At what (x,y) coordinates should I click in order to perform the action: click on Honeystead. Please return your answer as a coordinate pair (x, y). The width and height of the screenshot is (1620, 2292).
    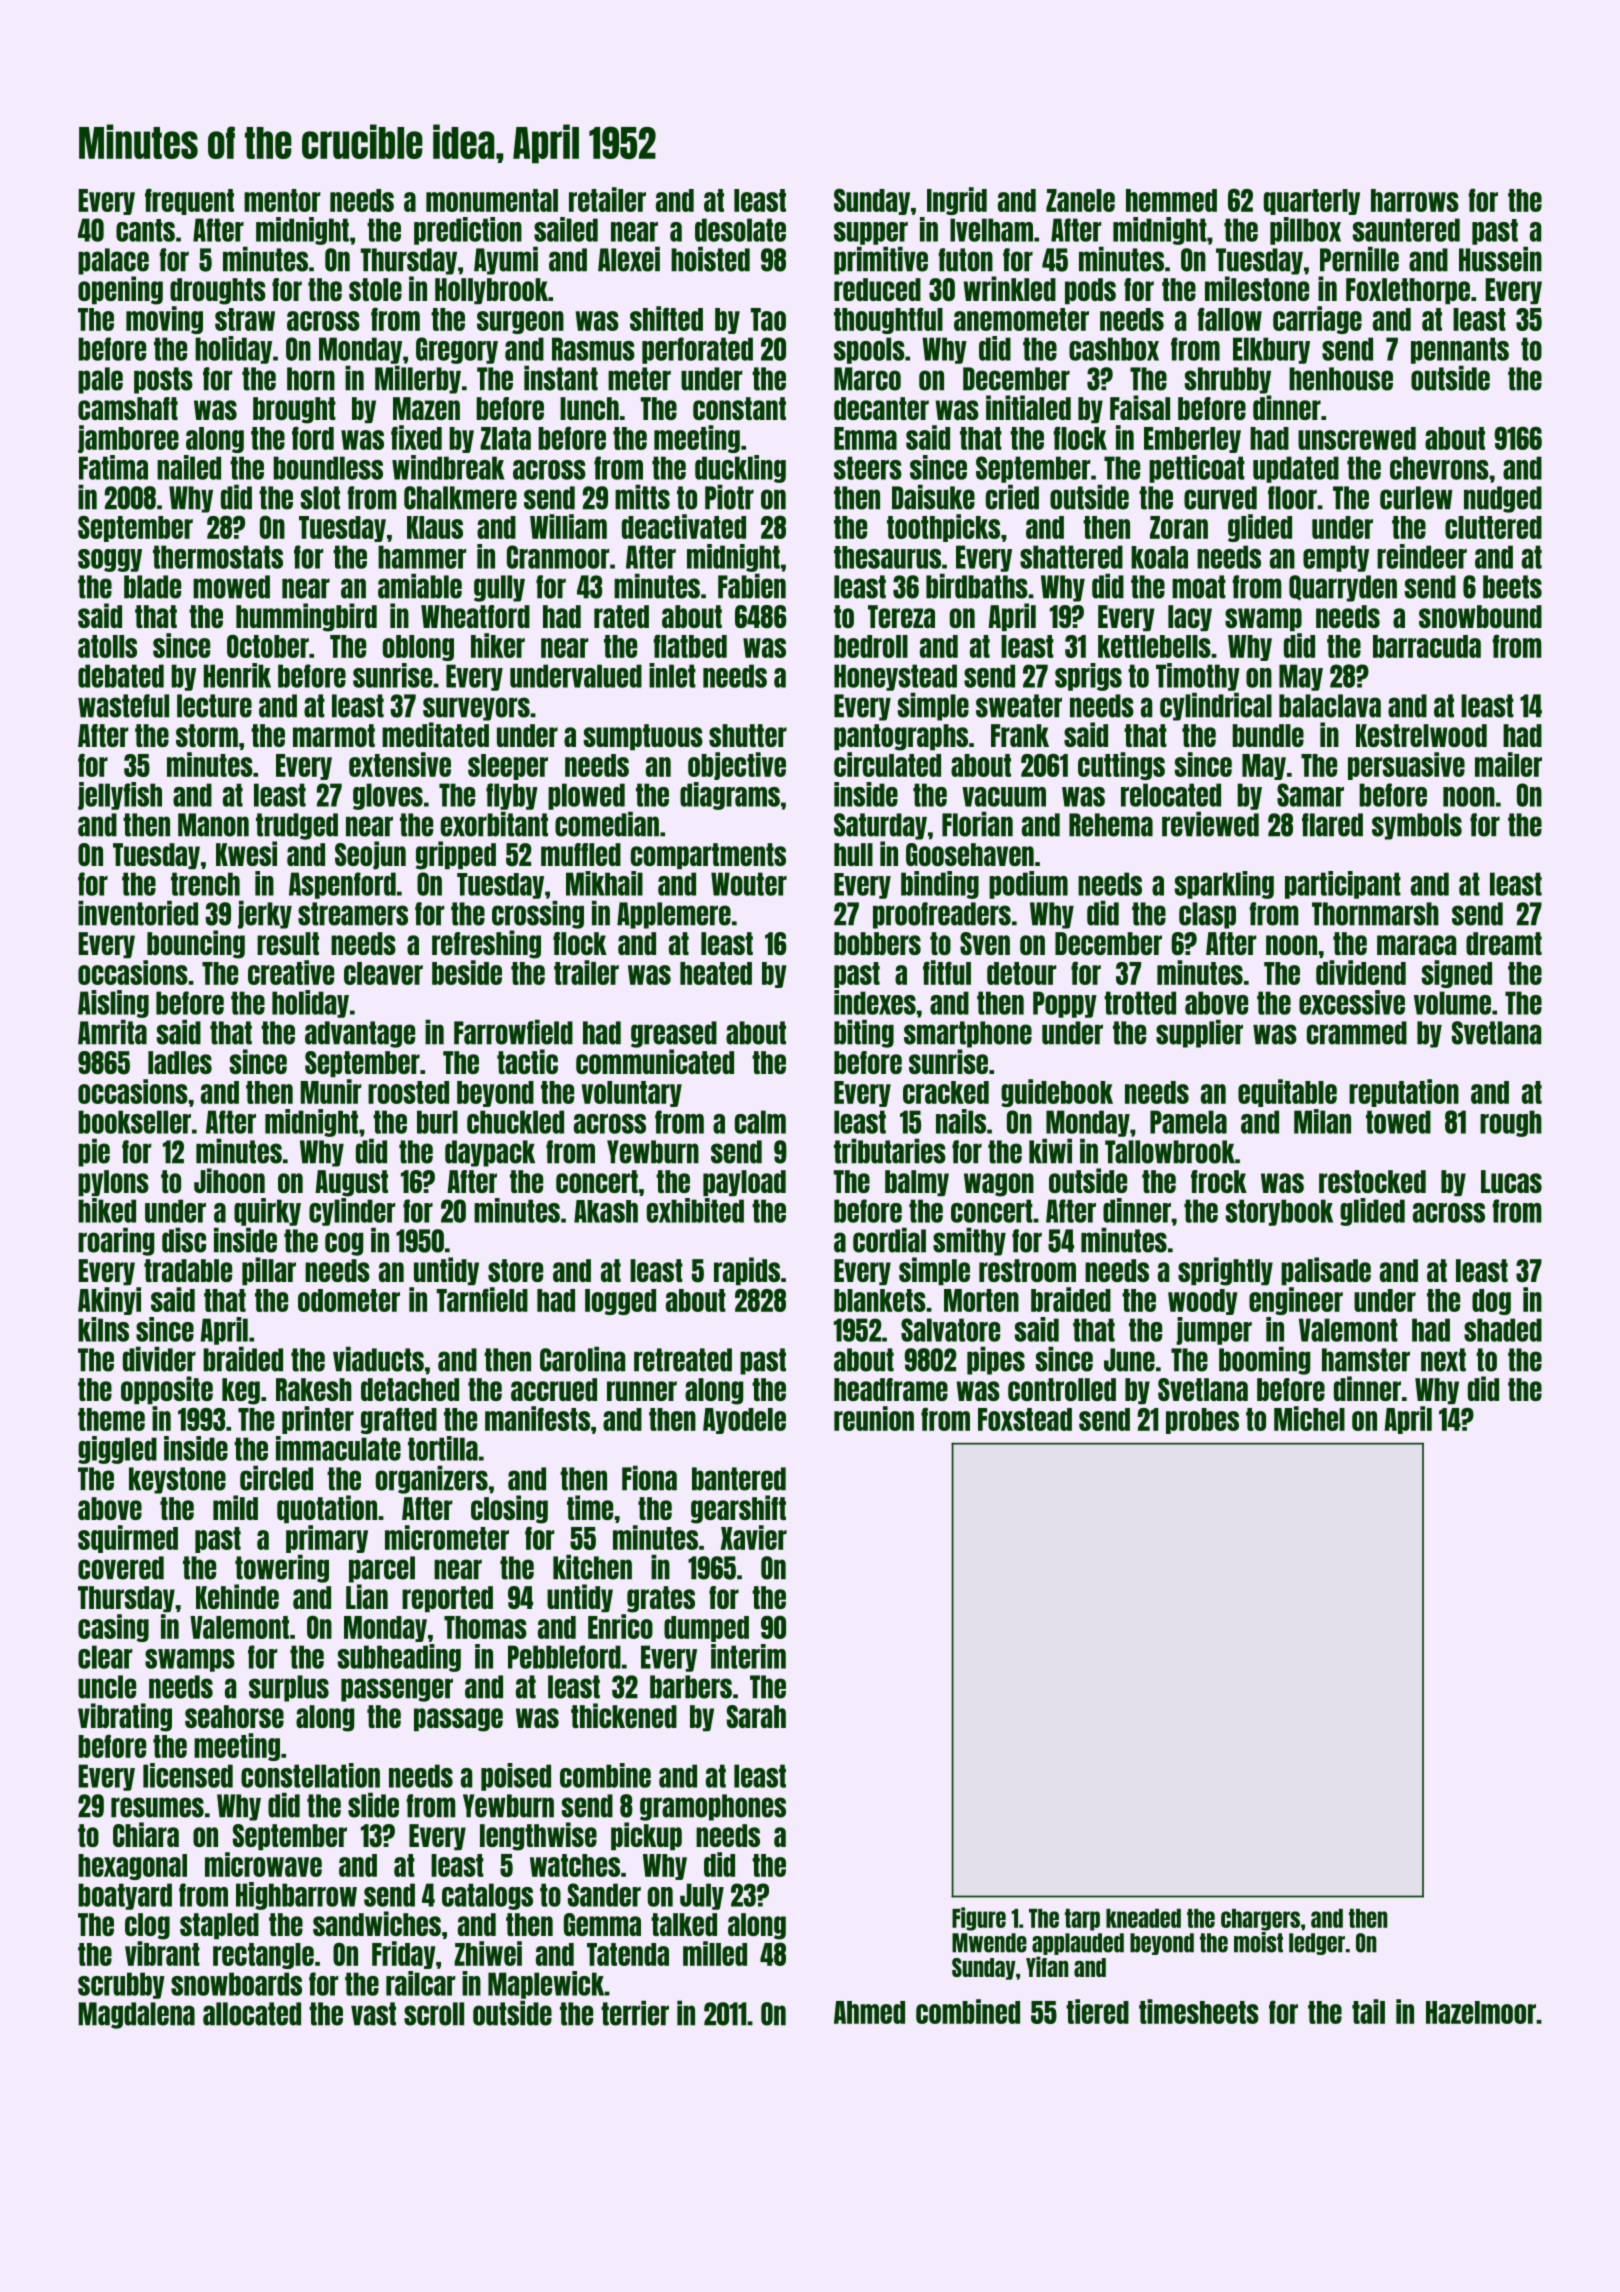
    Looking at the image, I should click on (895, 677).
